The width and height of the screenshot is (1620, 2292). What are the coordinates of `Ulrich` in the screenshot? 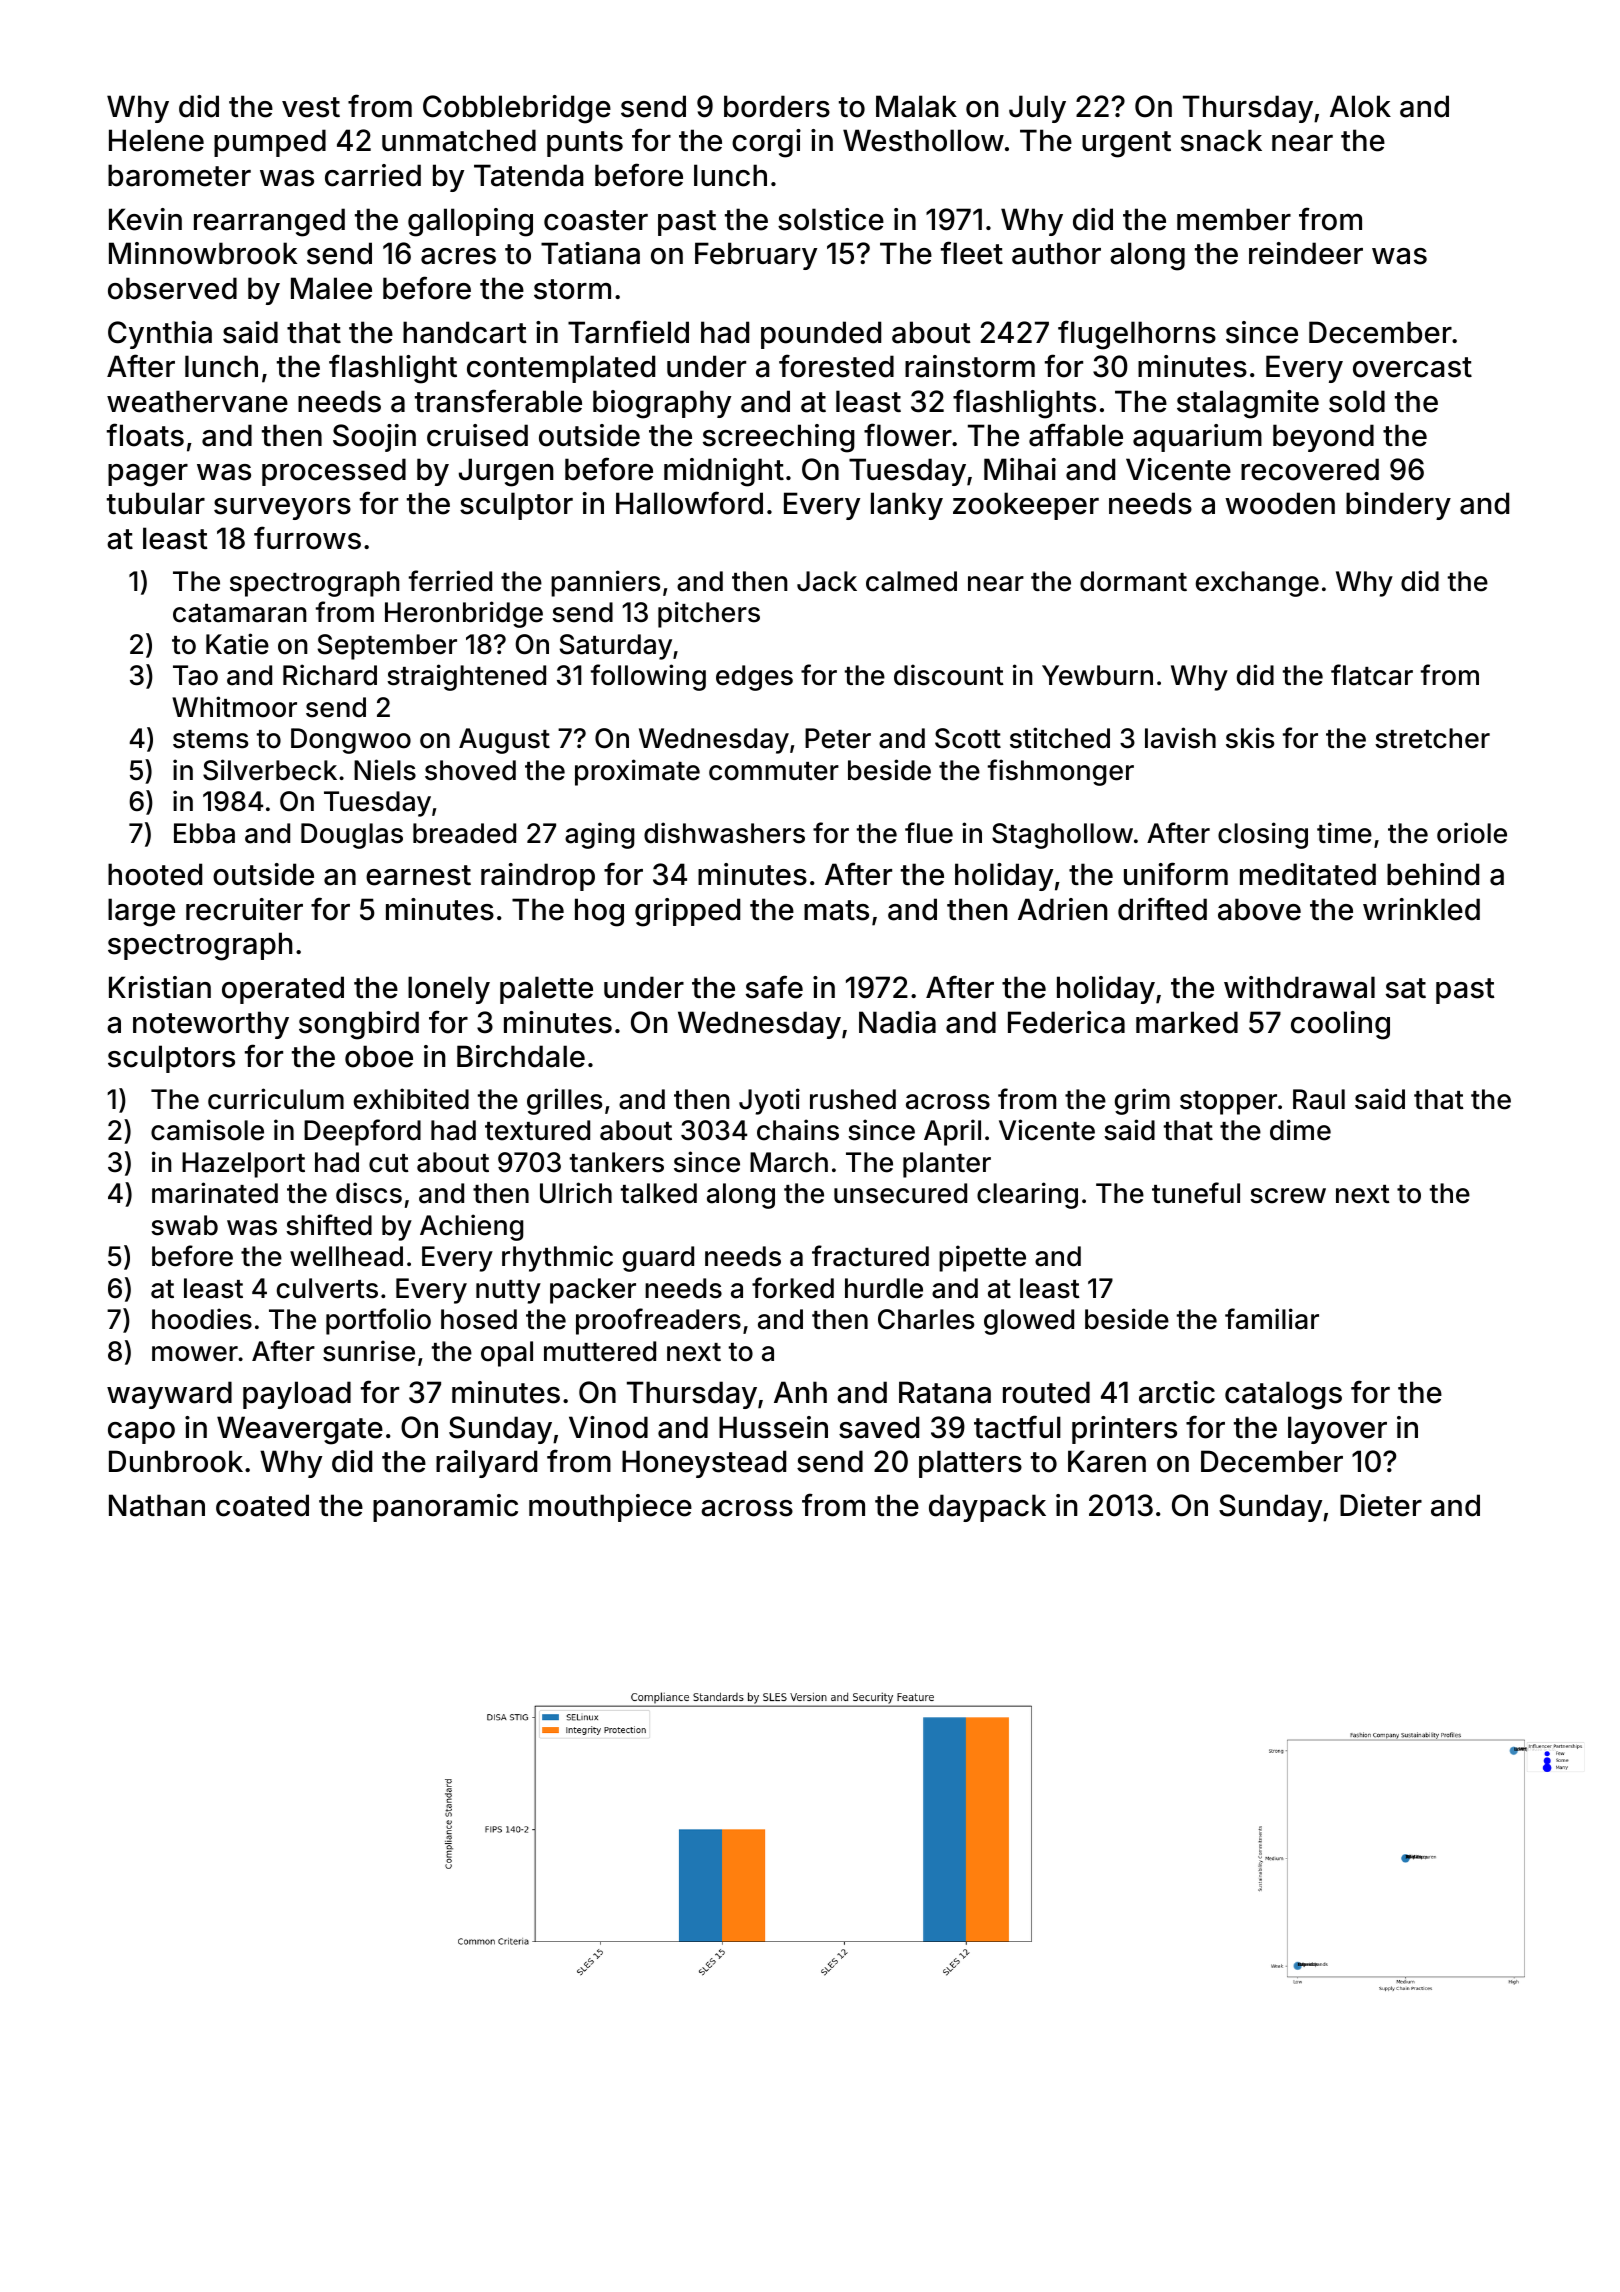 It's located at (576, 1193).
